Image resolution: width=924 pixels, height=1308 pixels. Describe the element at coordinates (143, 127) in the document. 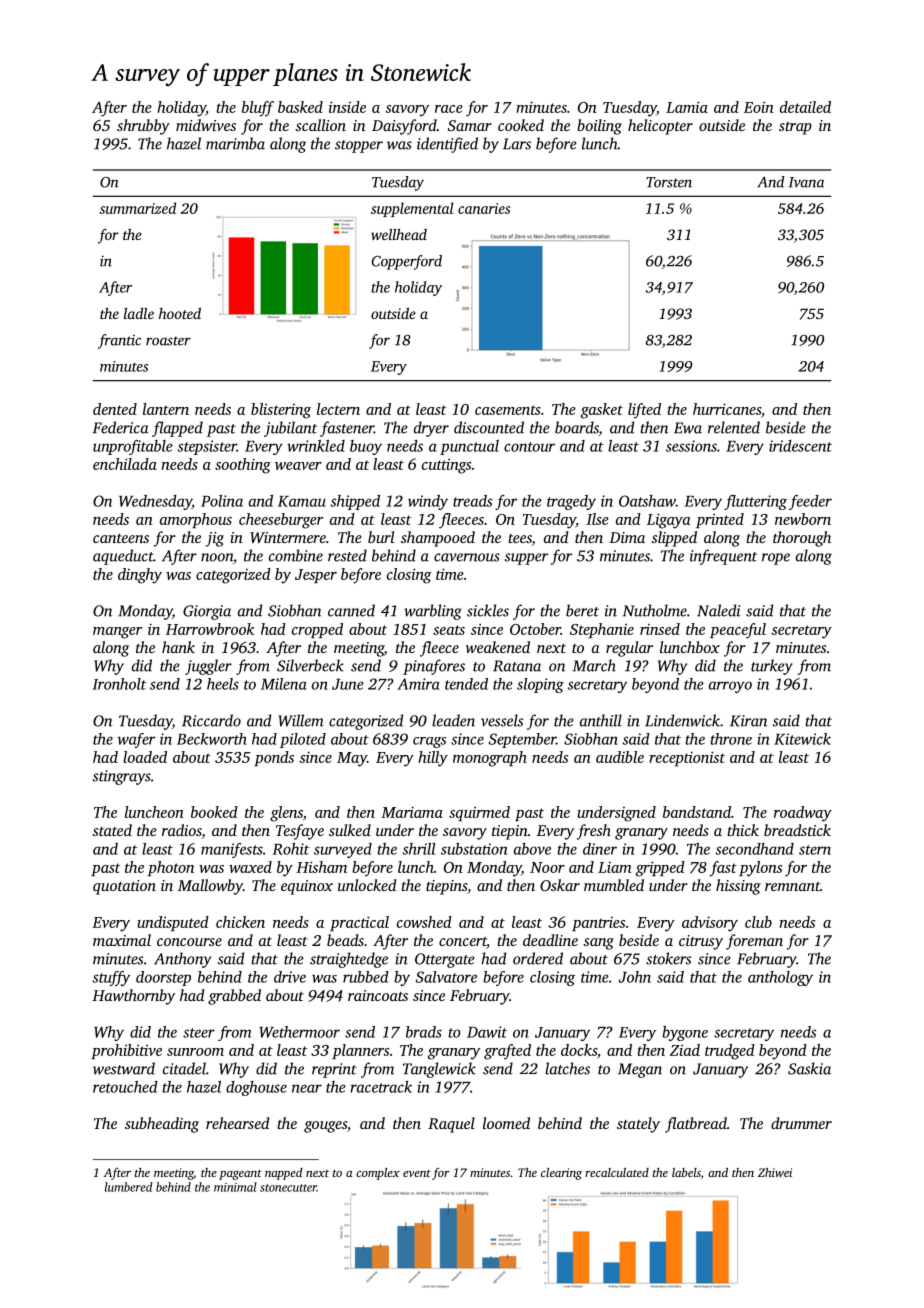

I see `shrubby` at that location.
